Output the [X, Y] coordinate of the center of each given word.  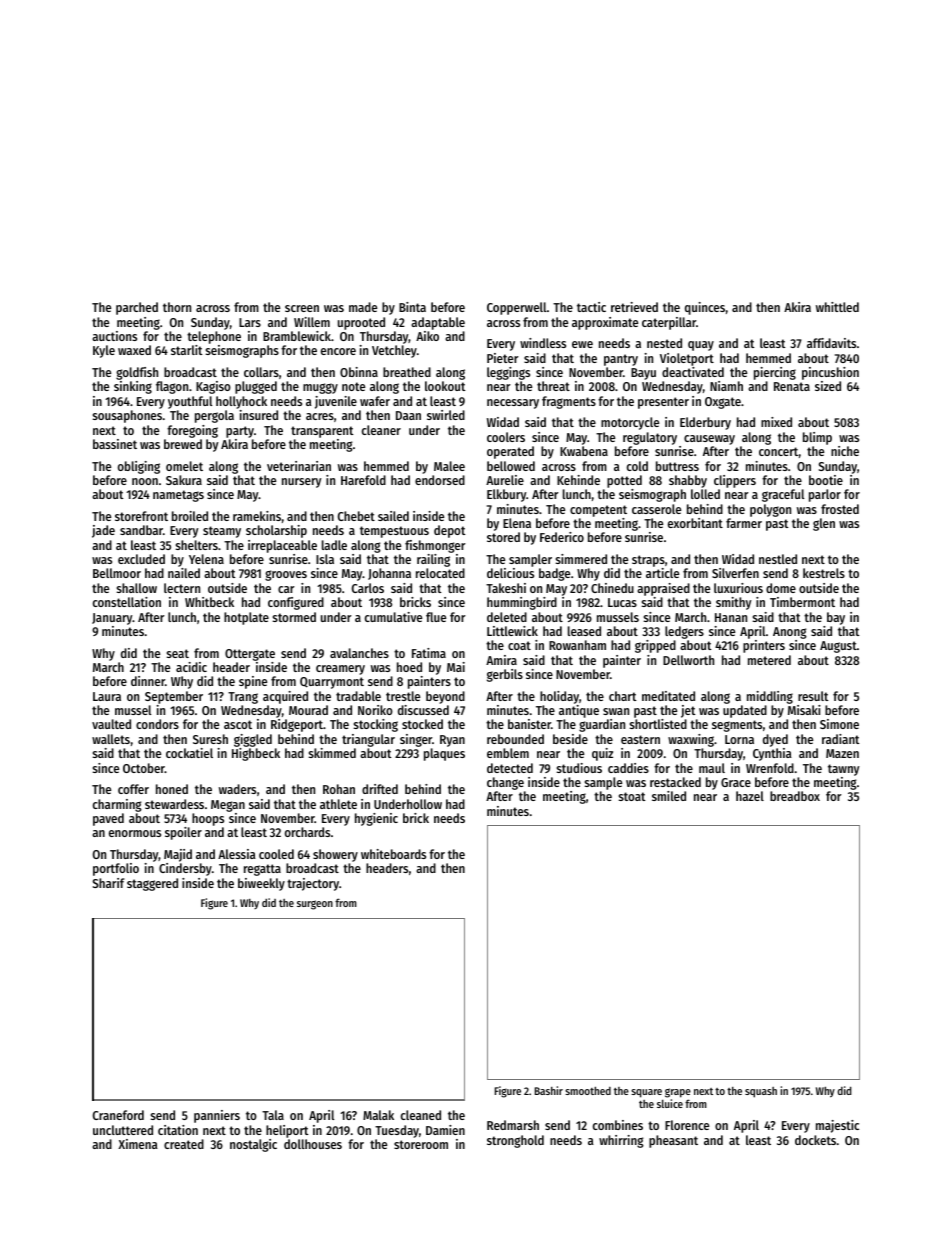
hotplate [246, 618]
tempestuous [394, 532]
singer [416, 740]
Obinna [359, 372]
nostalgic [253, 1145]
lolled [705, 494]
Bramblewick [297, 336]
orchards [307, 832]
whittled [837, 307]
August [838, 647]
